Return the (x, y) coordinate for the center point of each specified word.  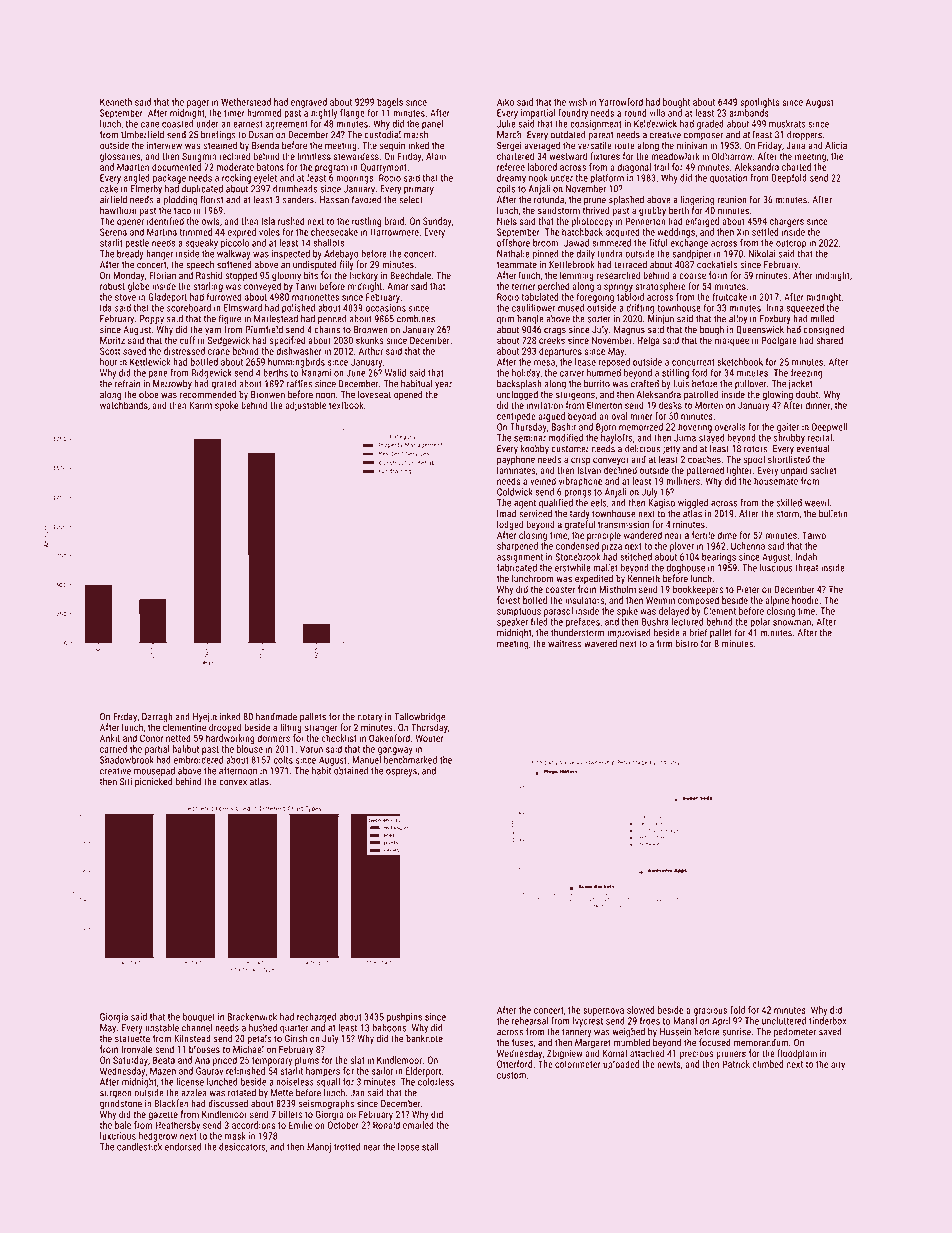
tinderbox (827, 1021)
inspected (291, 255)
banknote (424, 1038)
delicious (642, 448)
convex (233, 782)
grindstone (121, 1104)
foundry (573, 114)
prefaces (583, 623)
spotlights (760, 103)
